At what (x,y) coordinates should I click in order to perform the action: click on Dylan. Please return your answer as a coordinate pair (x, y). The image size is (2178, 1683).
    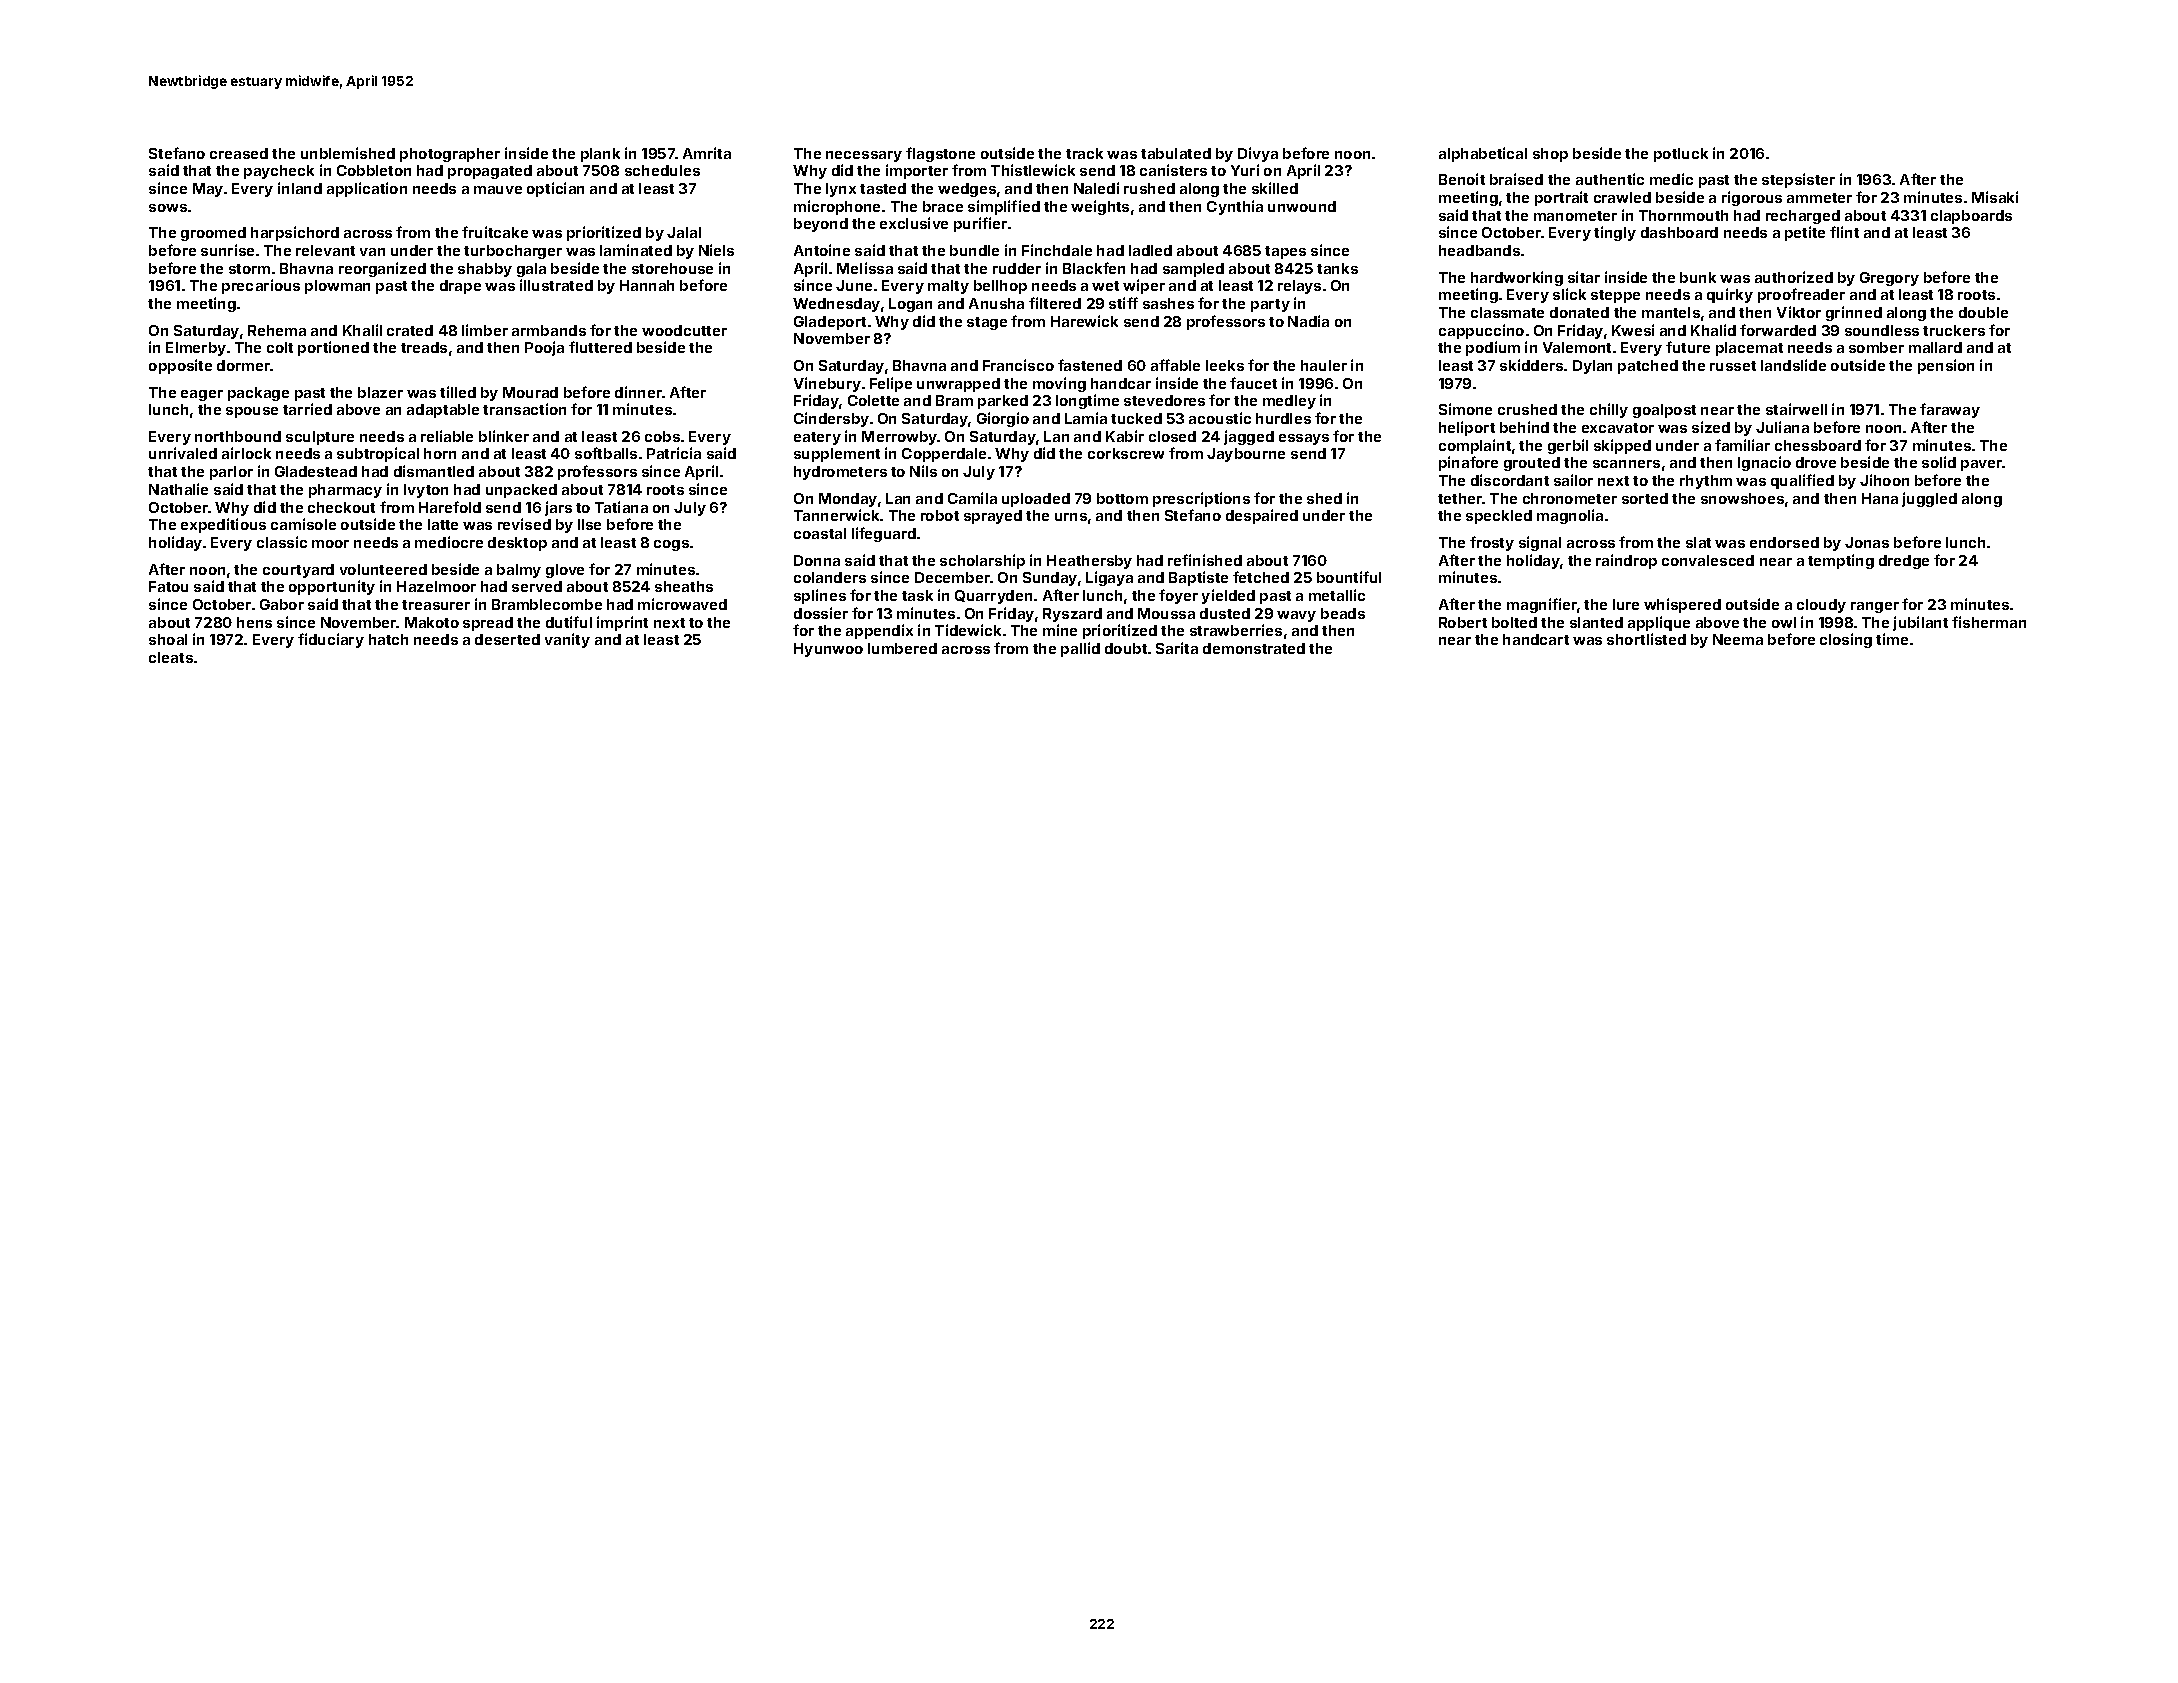
    Looking at the image, I should click on (1592, 367).
